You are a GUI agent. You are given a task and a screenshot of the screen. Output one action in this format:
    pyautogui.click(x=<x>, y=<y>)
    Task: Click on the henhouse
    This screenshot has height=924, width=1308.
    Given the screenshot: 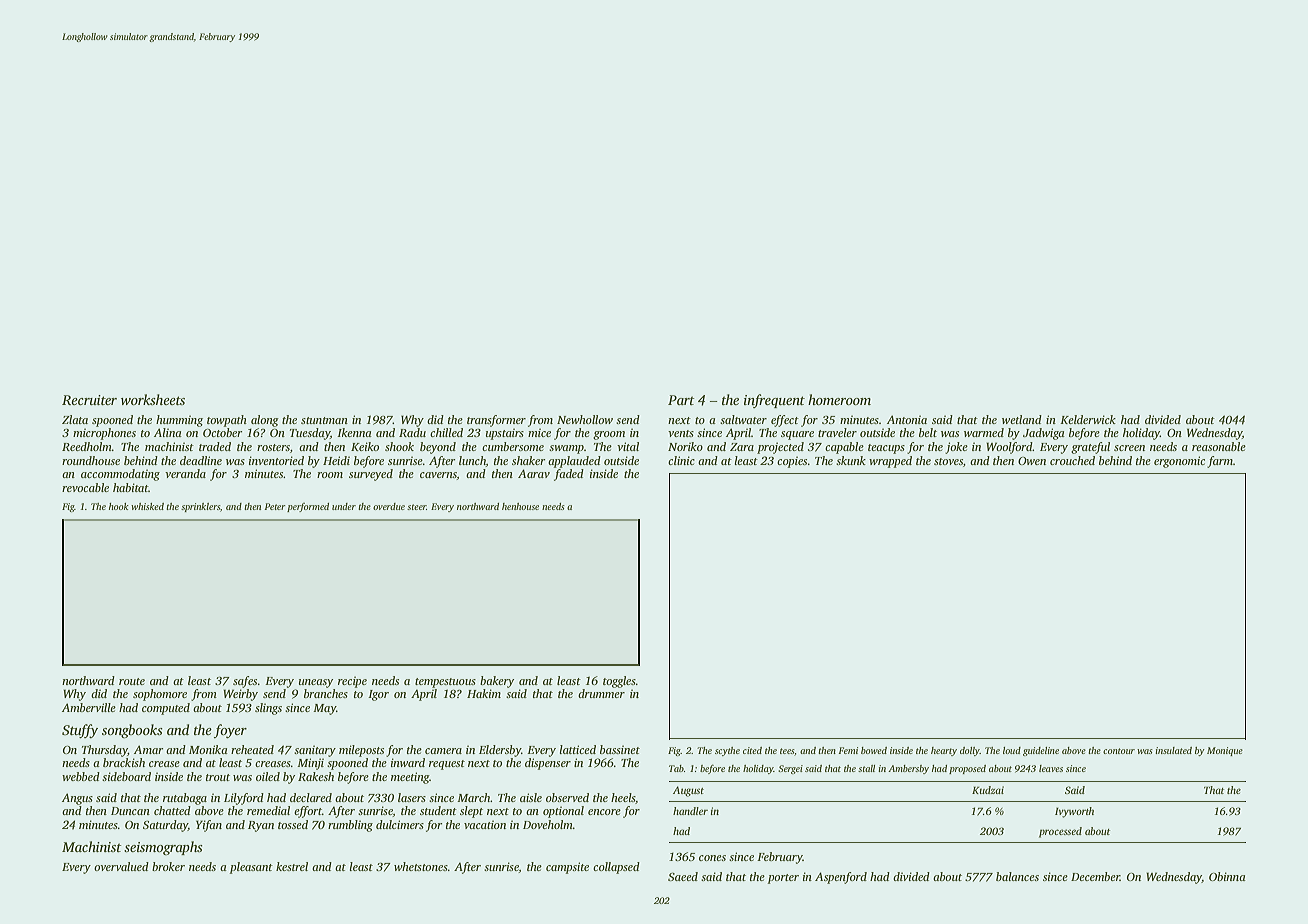 What is the action you would take?
    pyautogui.click(x=520, y=506)
